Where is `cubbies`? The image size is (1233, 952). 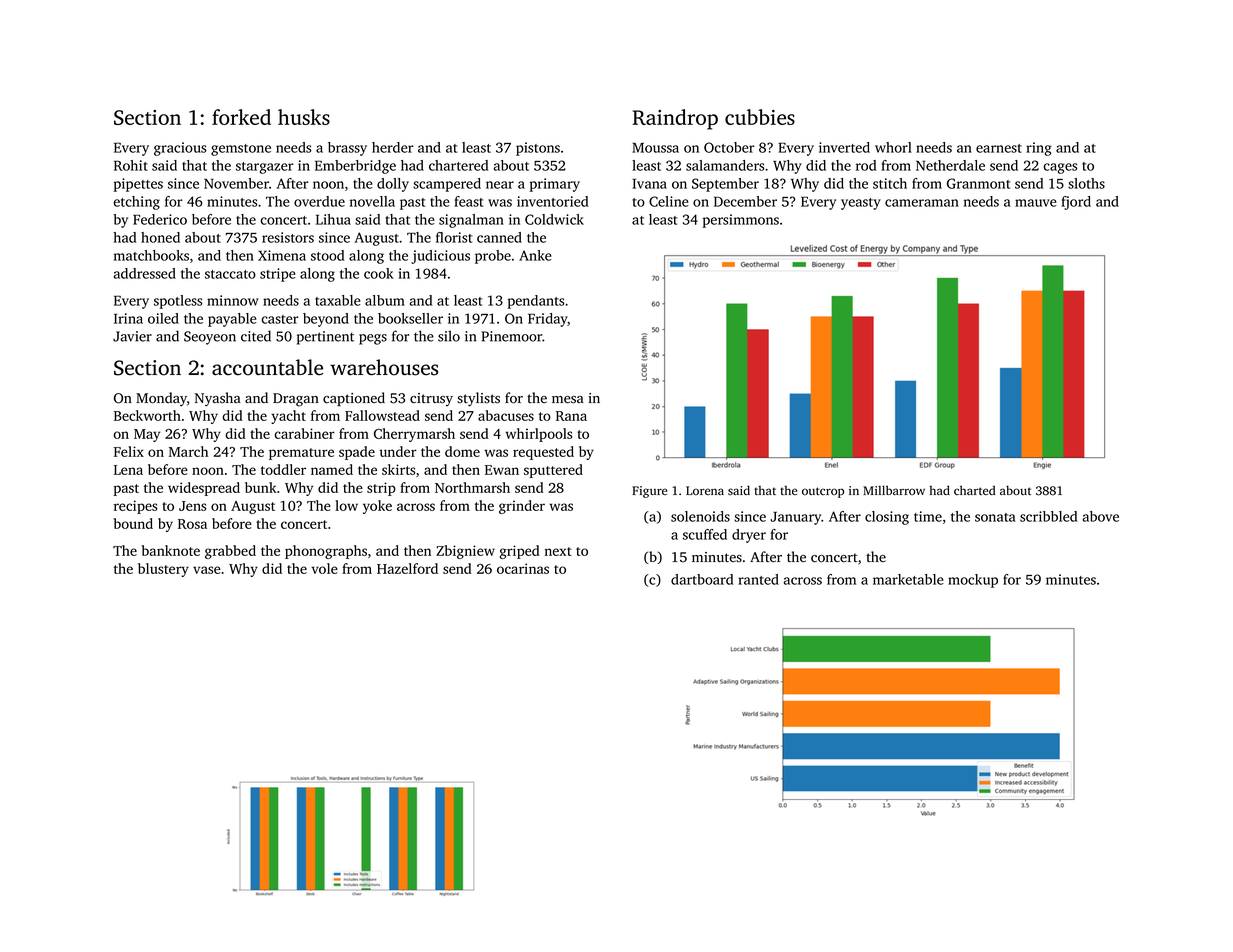
cubbies is located at coordinates (760, 117).
